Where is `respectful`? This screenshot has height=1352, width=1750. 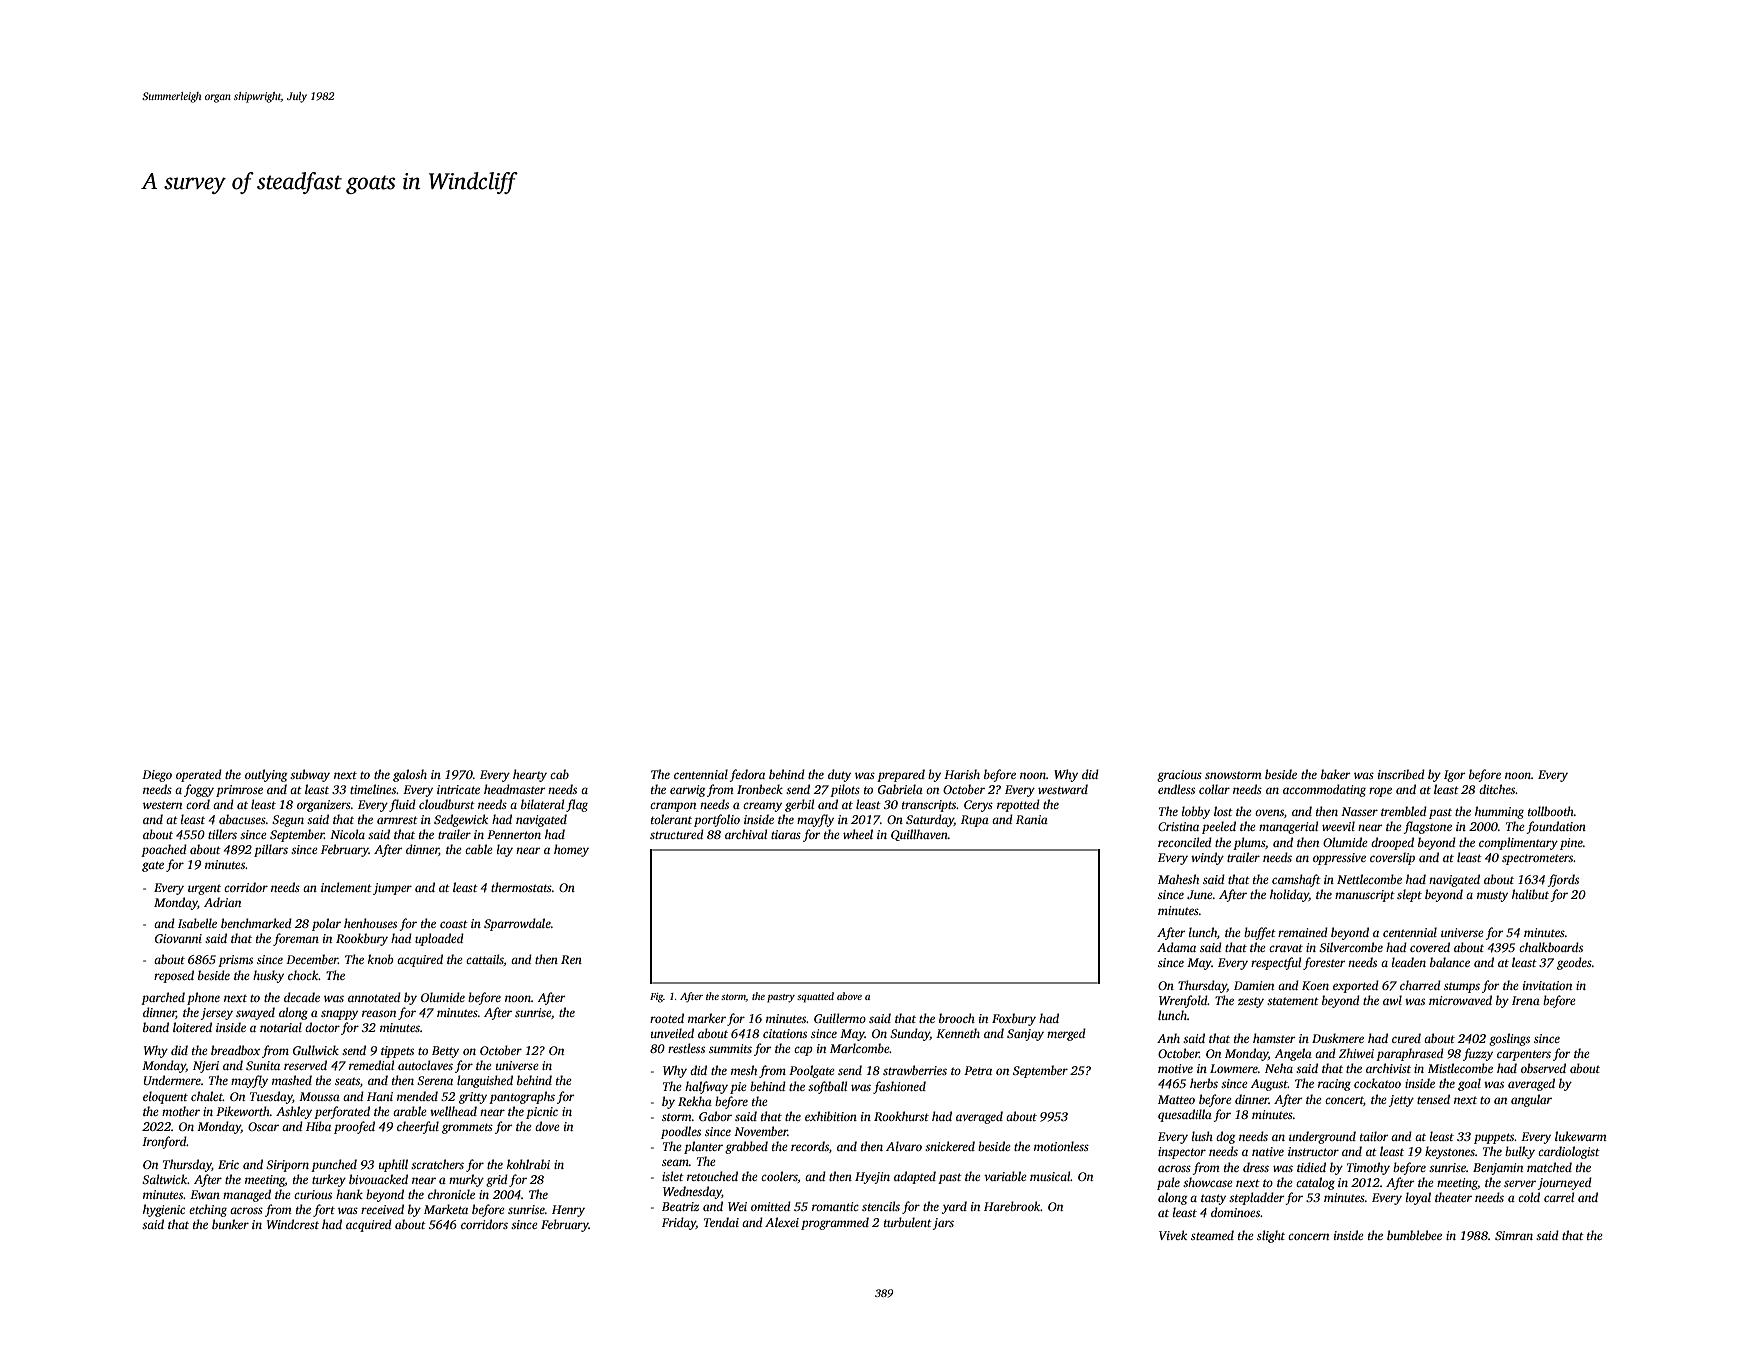
respectful is located at coordinates (1276, 963).
